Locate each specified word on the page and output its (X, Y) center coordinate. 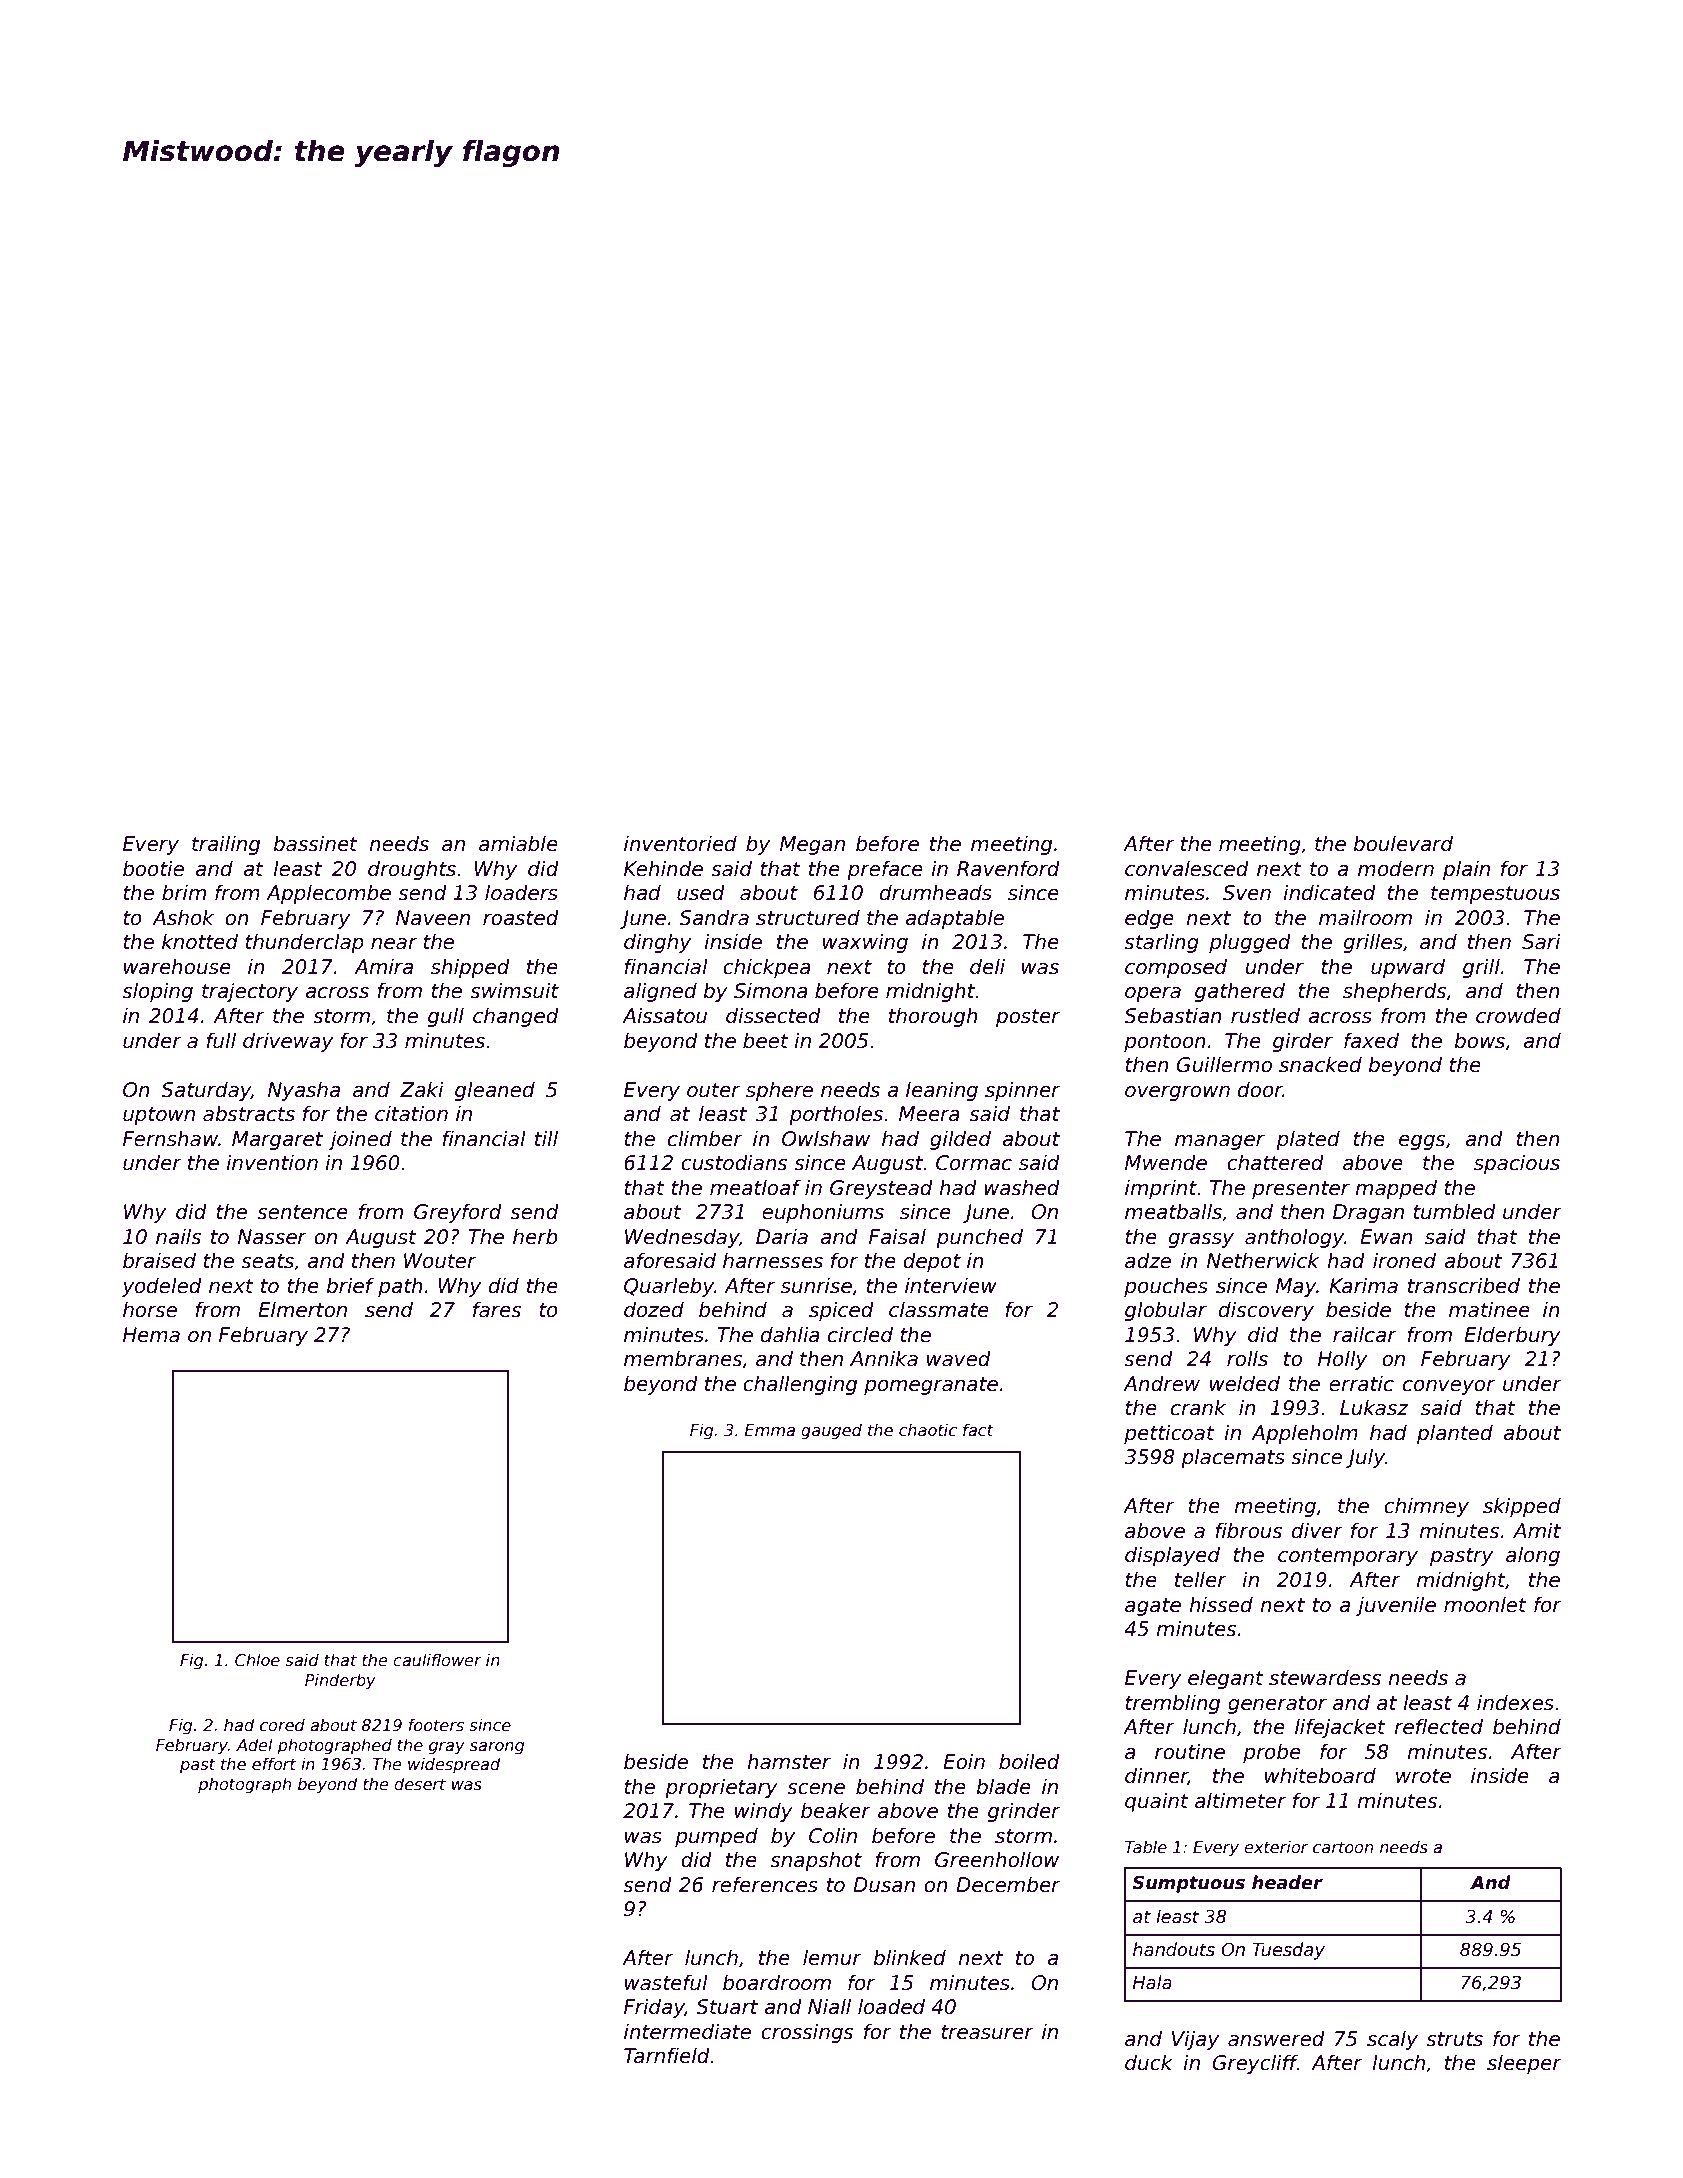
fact (978, 1429)
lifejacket (1340, 1728)
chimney (1426, 1507)
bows (1479, 1040)
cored (282, 1725)
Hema (151, 1335)
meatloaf (755, 1187)
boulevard (1403, 843)
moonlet (1485, 1604)
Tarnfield (667, 2055)
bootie (153, 868)
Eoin (964, 1761)
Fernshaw (170, 1138)
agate (1153, 1607)
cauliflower (437, 1660)
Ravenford (1008, 868)
